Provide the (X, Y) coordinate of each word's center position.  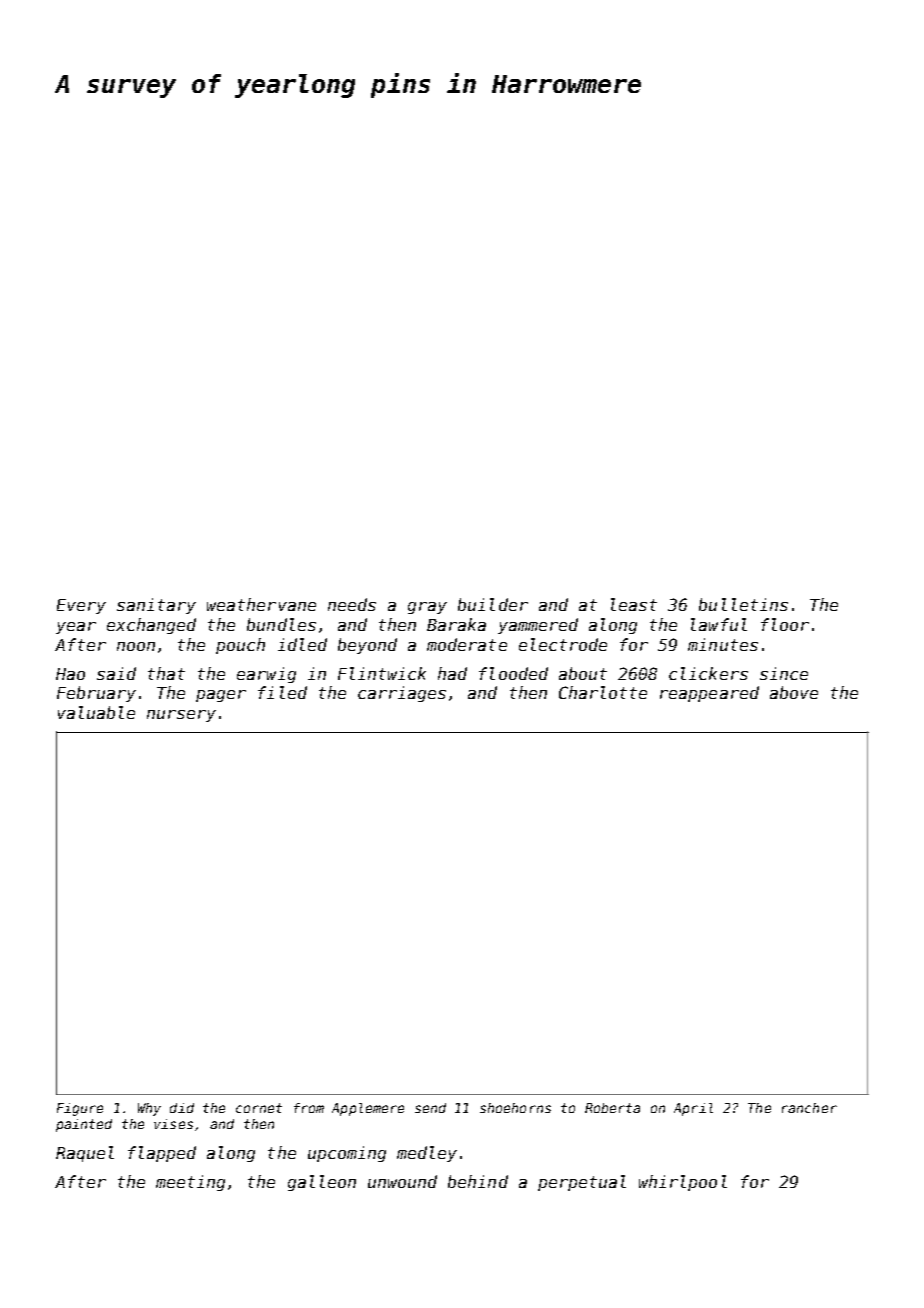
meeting (190, 1183)
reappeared (709, 694)
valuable (96, 712)
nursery (181, 716)
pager (221, 696)
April (693, 1109)
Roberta (612, 1108)
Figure (80, 1109)
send (430, 1108)
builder (493, 604)
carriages (402, 694)
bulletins (743, 604)
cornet (259, 1108)
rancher (809, 1108)
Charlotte (603, 692)
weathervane (261, 604)
